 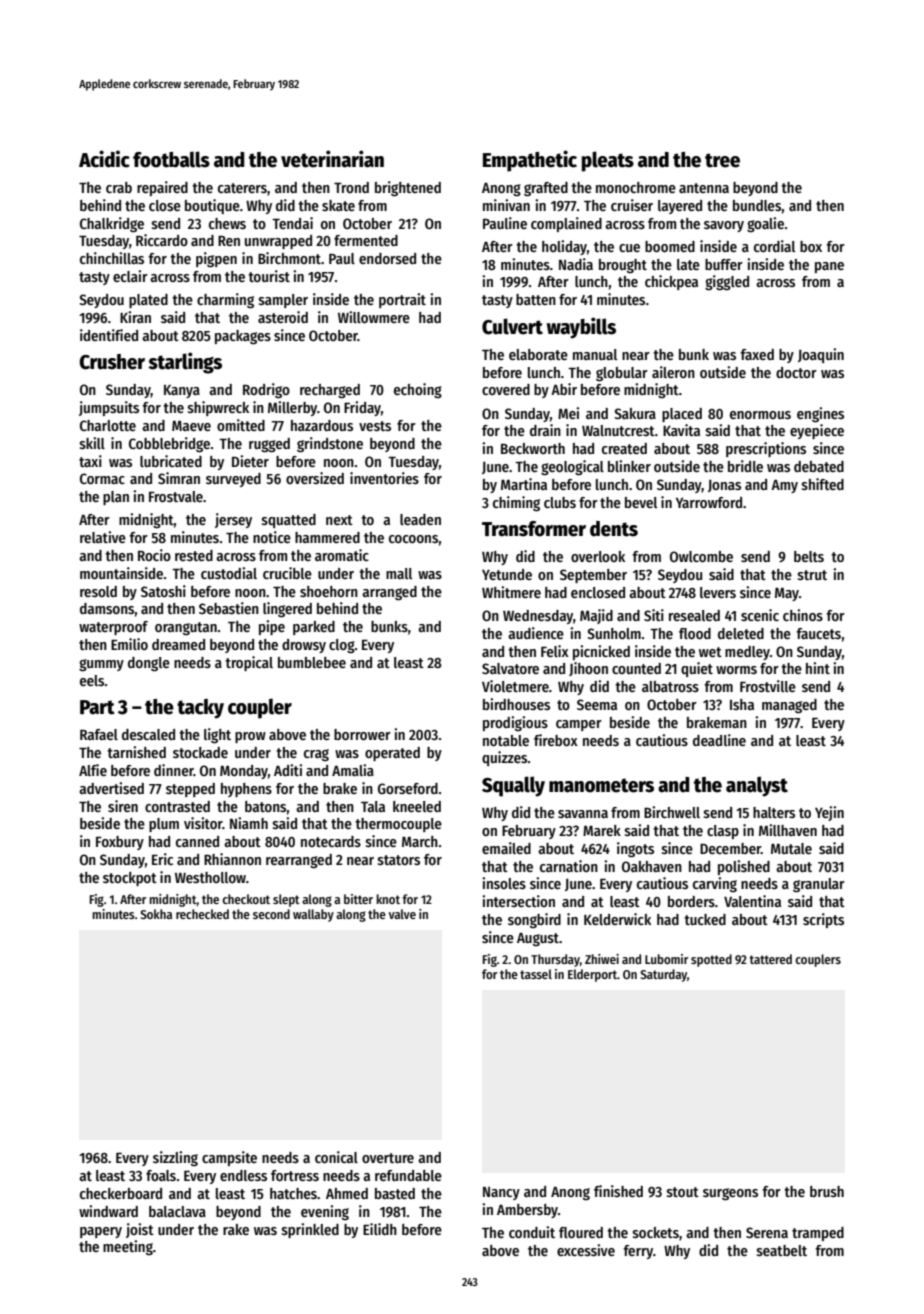 I want to click on chickpea, so click(x=671, y=282).
